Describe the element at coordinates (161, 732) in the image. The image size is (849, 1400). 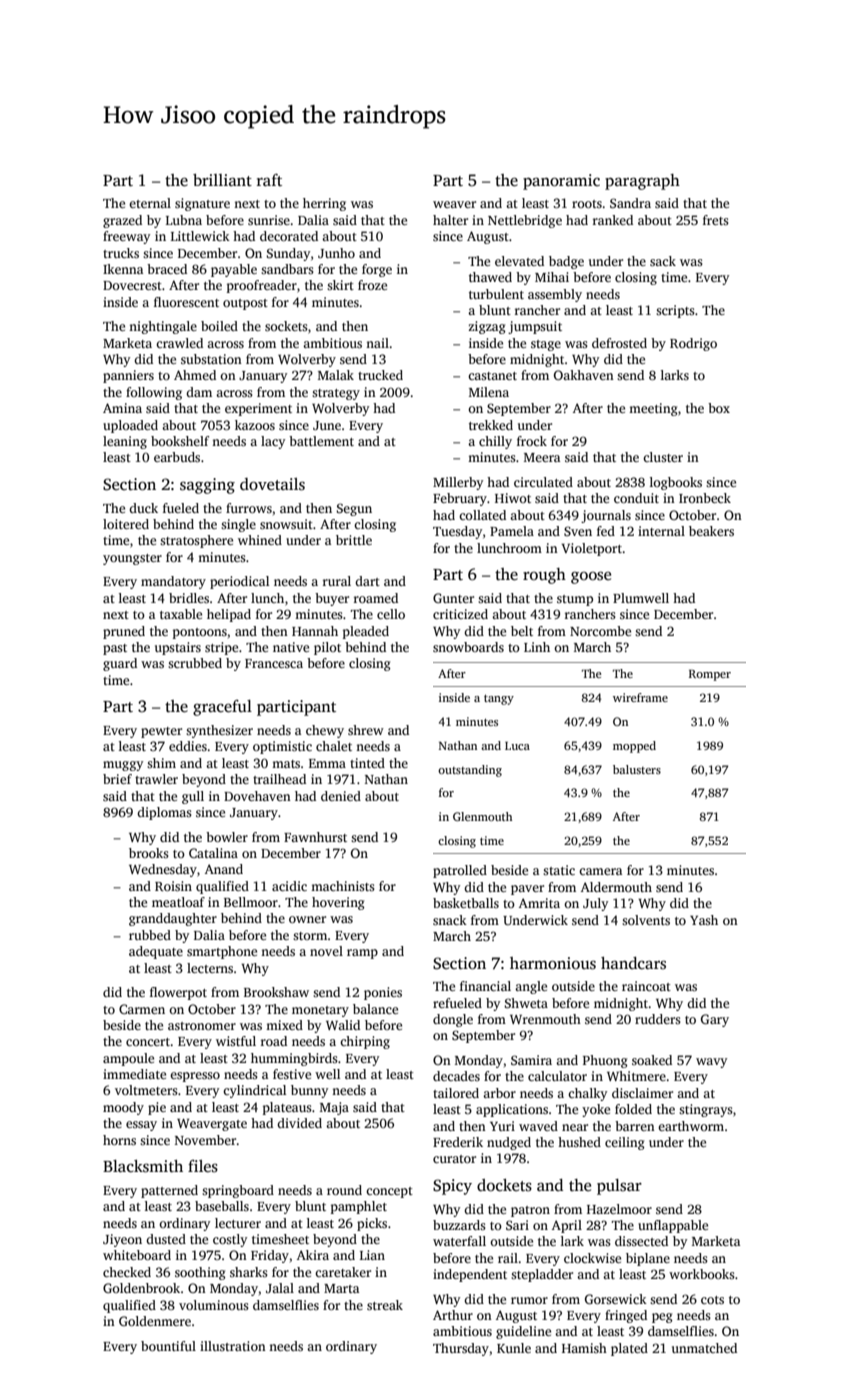
I see `pewter` at that location.
